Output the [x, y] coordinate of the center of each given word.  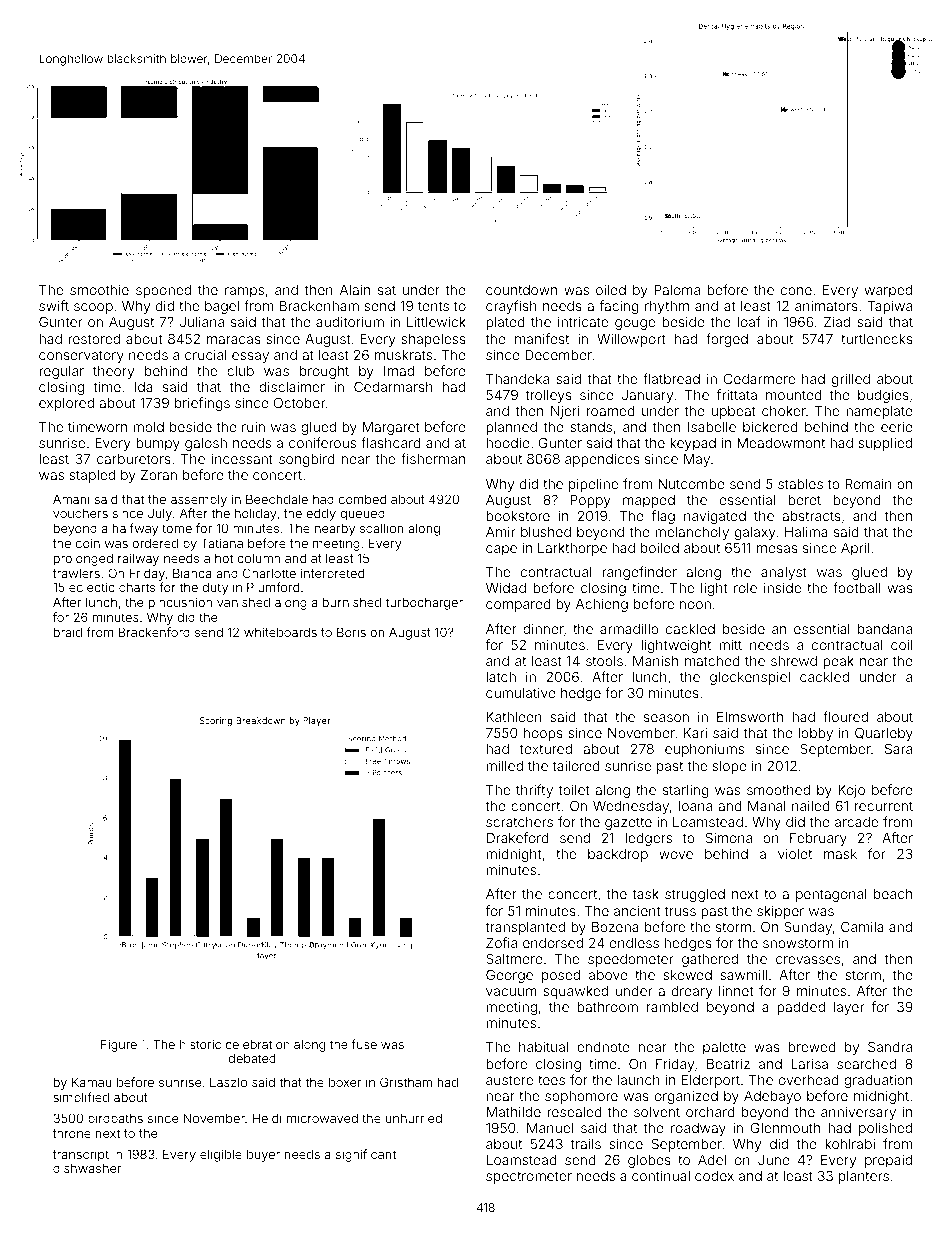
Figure [119, 1046]
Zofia [501, 942]
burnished [352, 602]
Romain [868, 483]
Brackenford [154, 632]
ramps [244, 292]
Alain [355, 289]
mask [840, 854]
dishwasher [87, 1168]
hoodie [508, 442]
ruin [253, 427]
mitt [730, 644]
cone [796, 291]
